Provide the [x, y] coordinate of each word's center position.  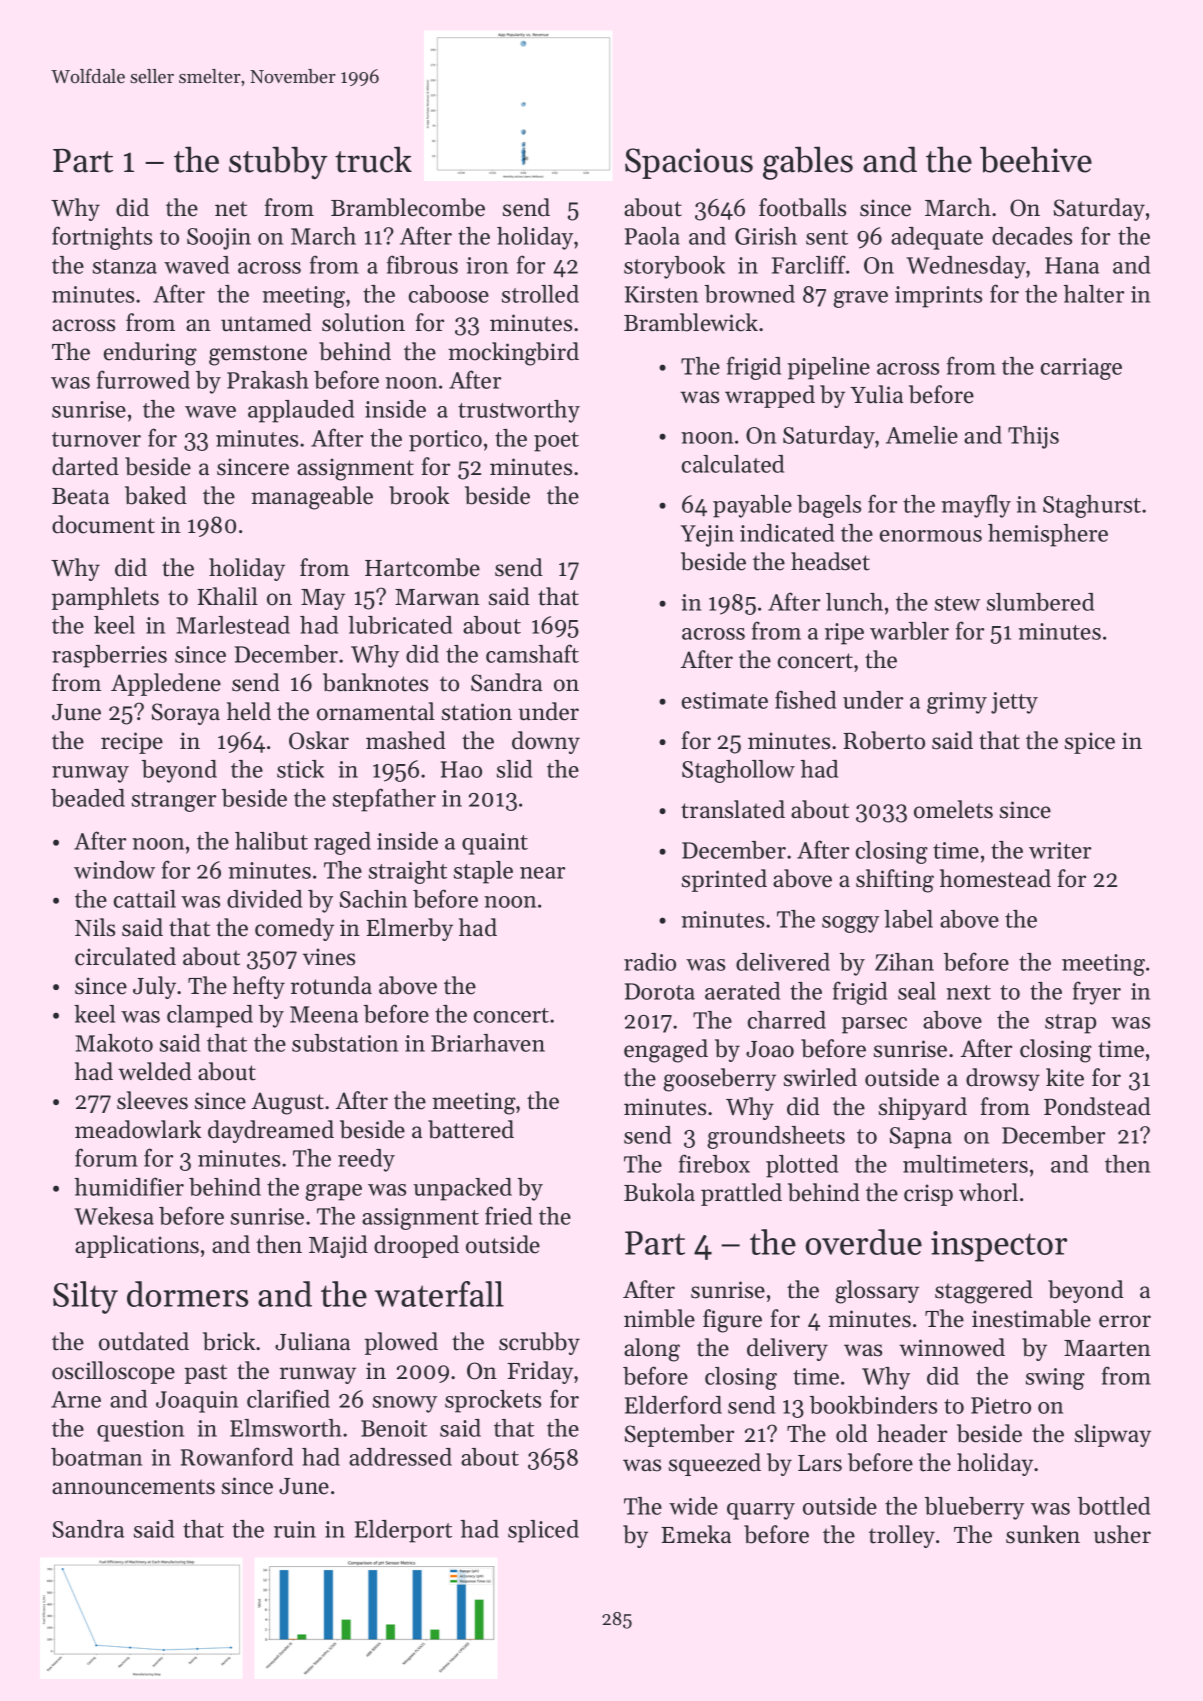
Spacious [689, 163]
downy [546, 742]
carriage [1081, 369]
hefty [259, 987]
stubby [278, 163]
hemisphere [1048, 535]
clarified [288, 1398]
